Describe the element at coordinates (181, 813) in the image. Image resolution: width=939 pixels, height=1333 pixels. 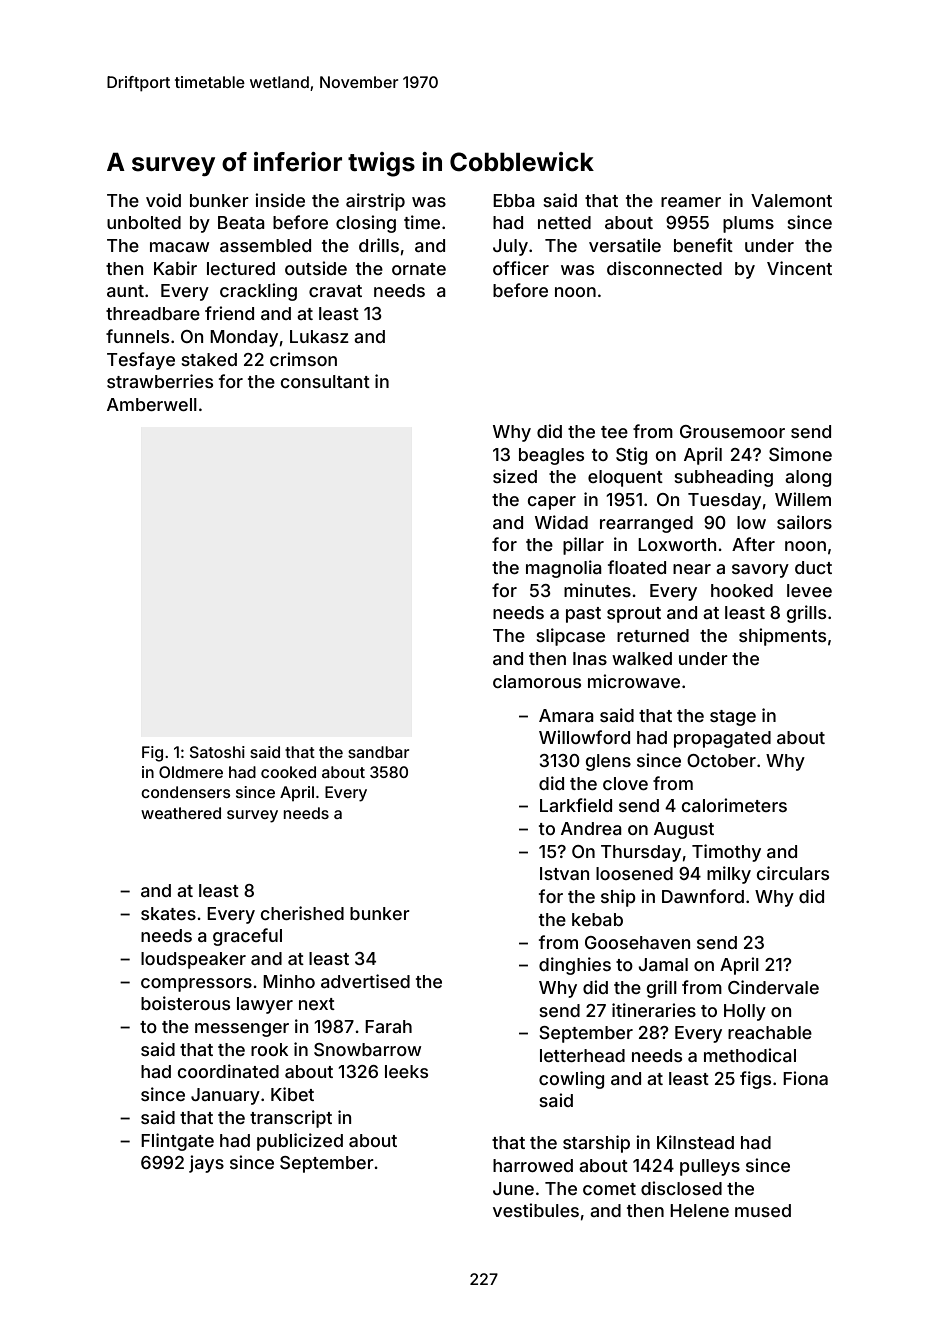
I see `weathered` at that location.
